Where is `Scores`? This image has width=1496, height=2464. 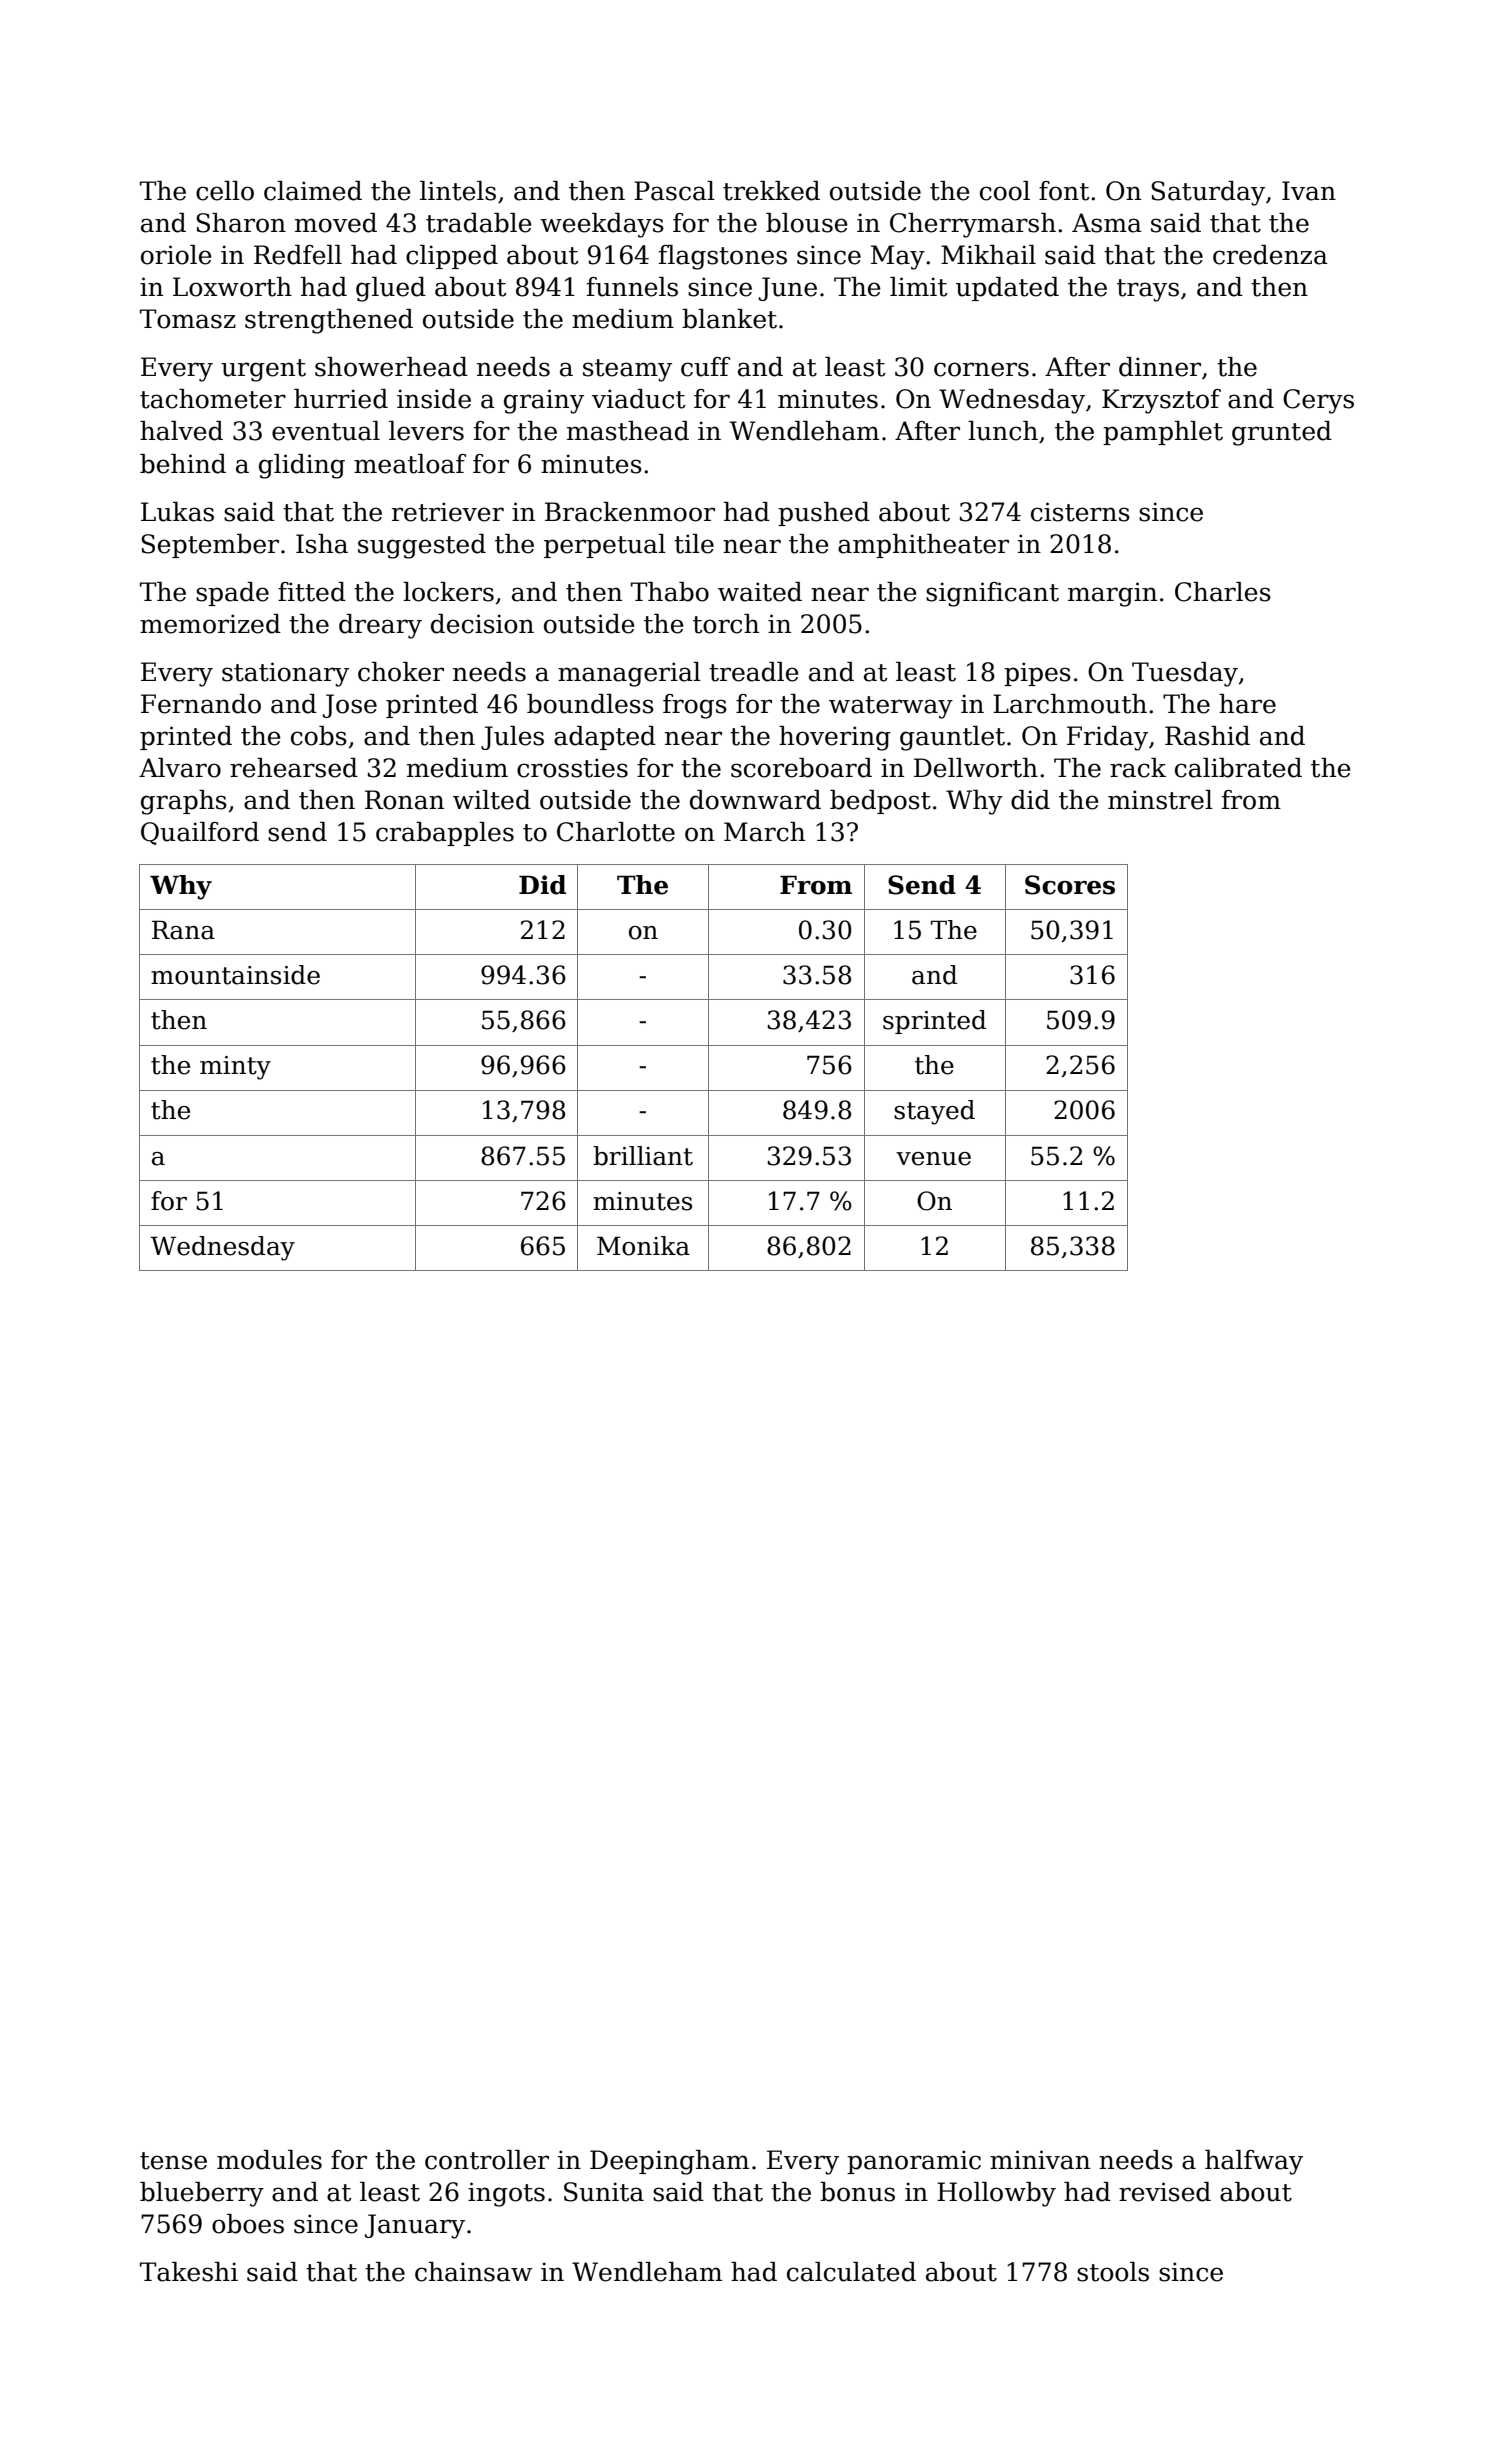 Scores is located at coordinates (1070, 885).
